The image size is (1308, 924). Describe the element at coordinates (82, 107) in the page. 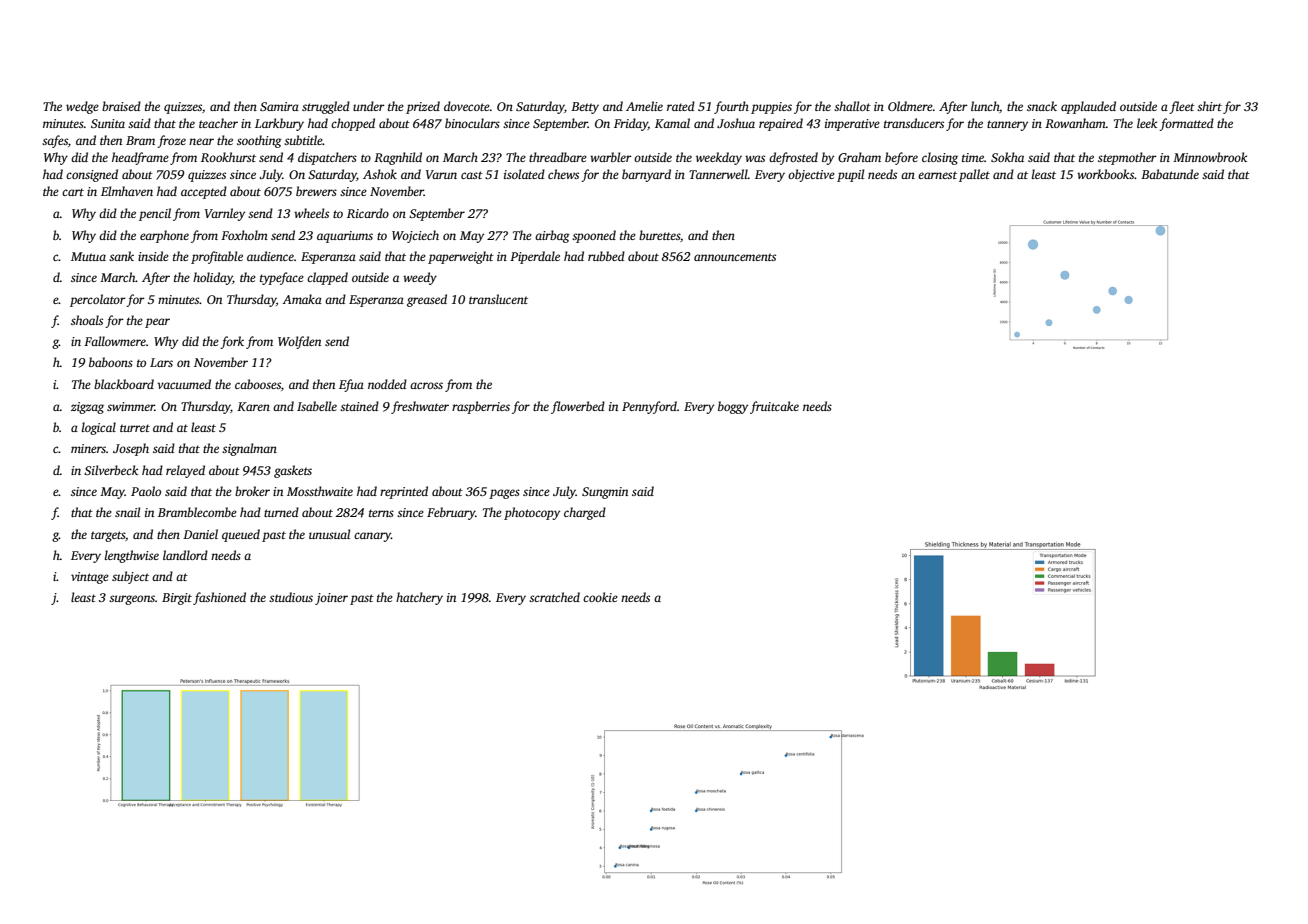

I see `wedge` at that location.
